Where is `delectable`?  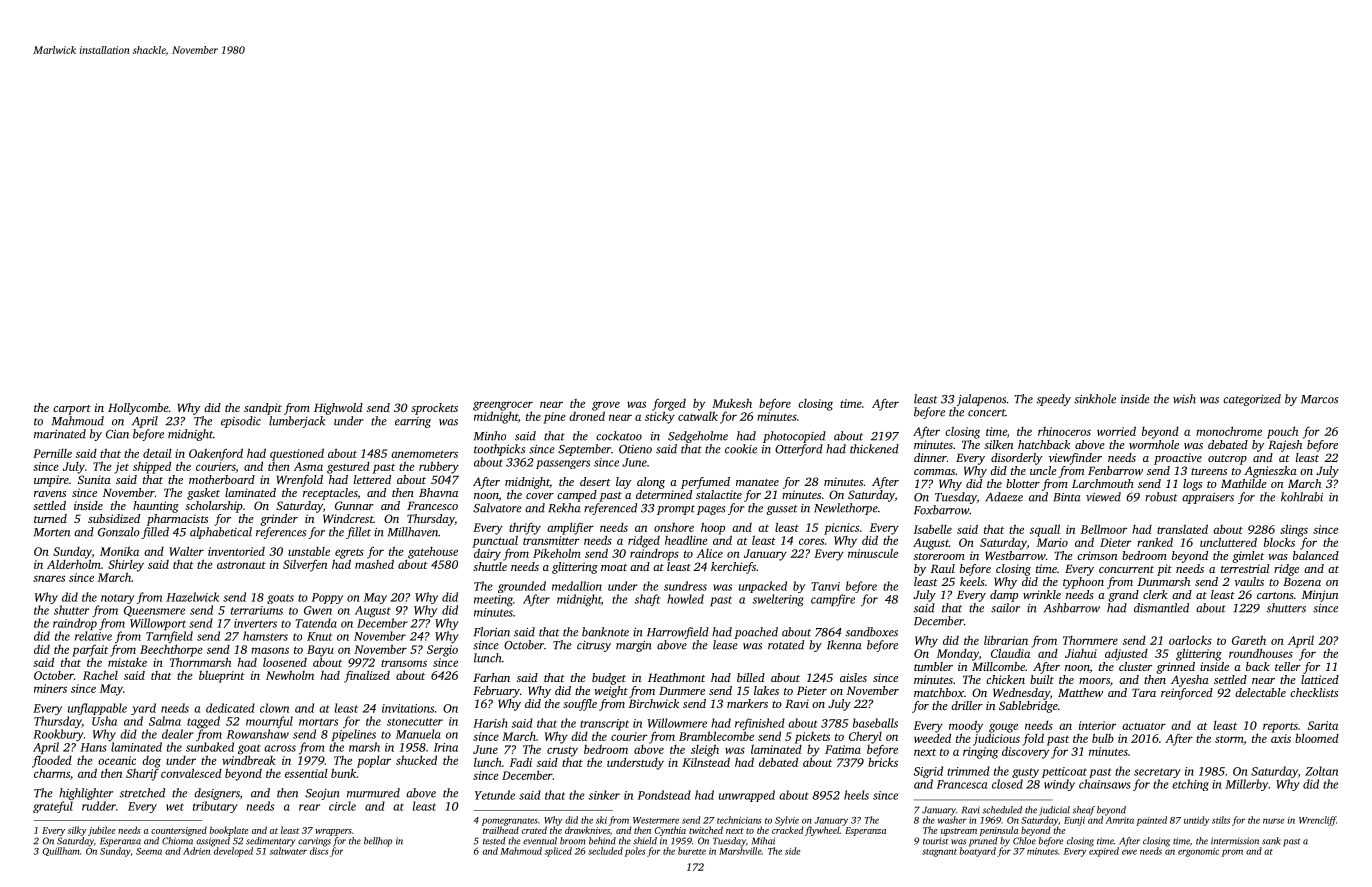 delectable is located at coordinates (1260, 692).
